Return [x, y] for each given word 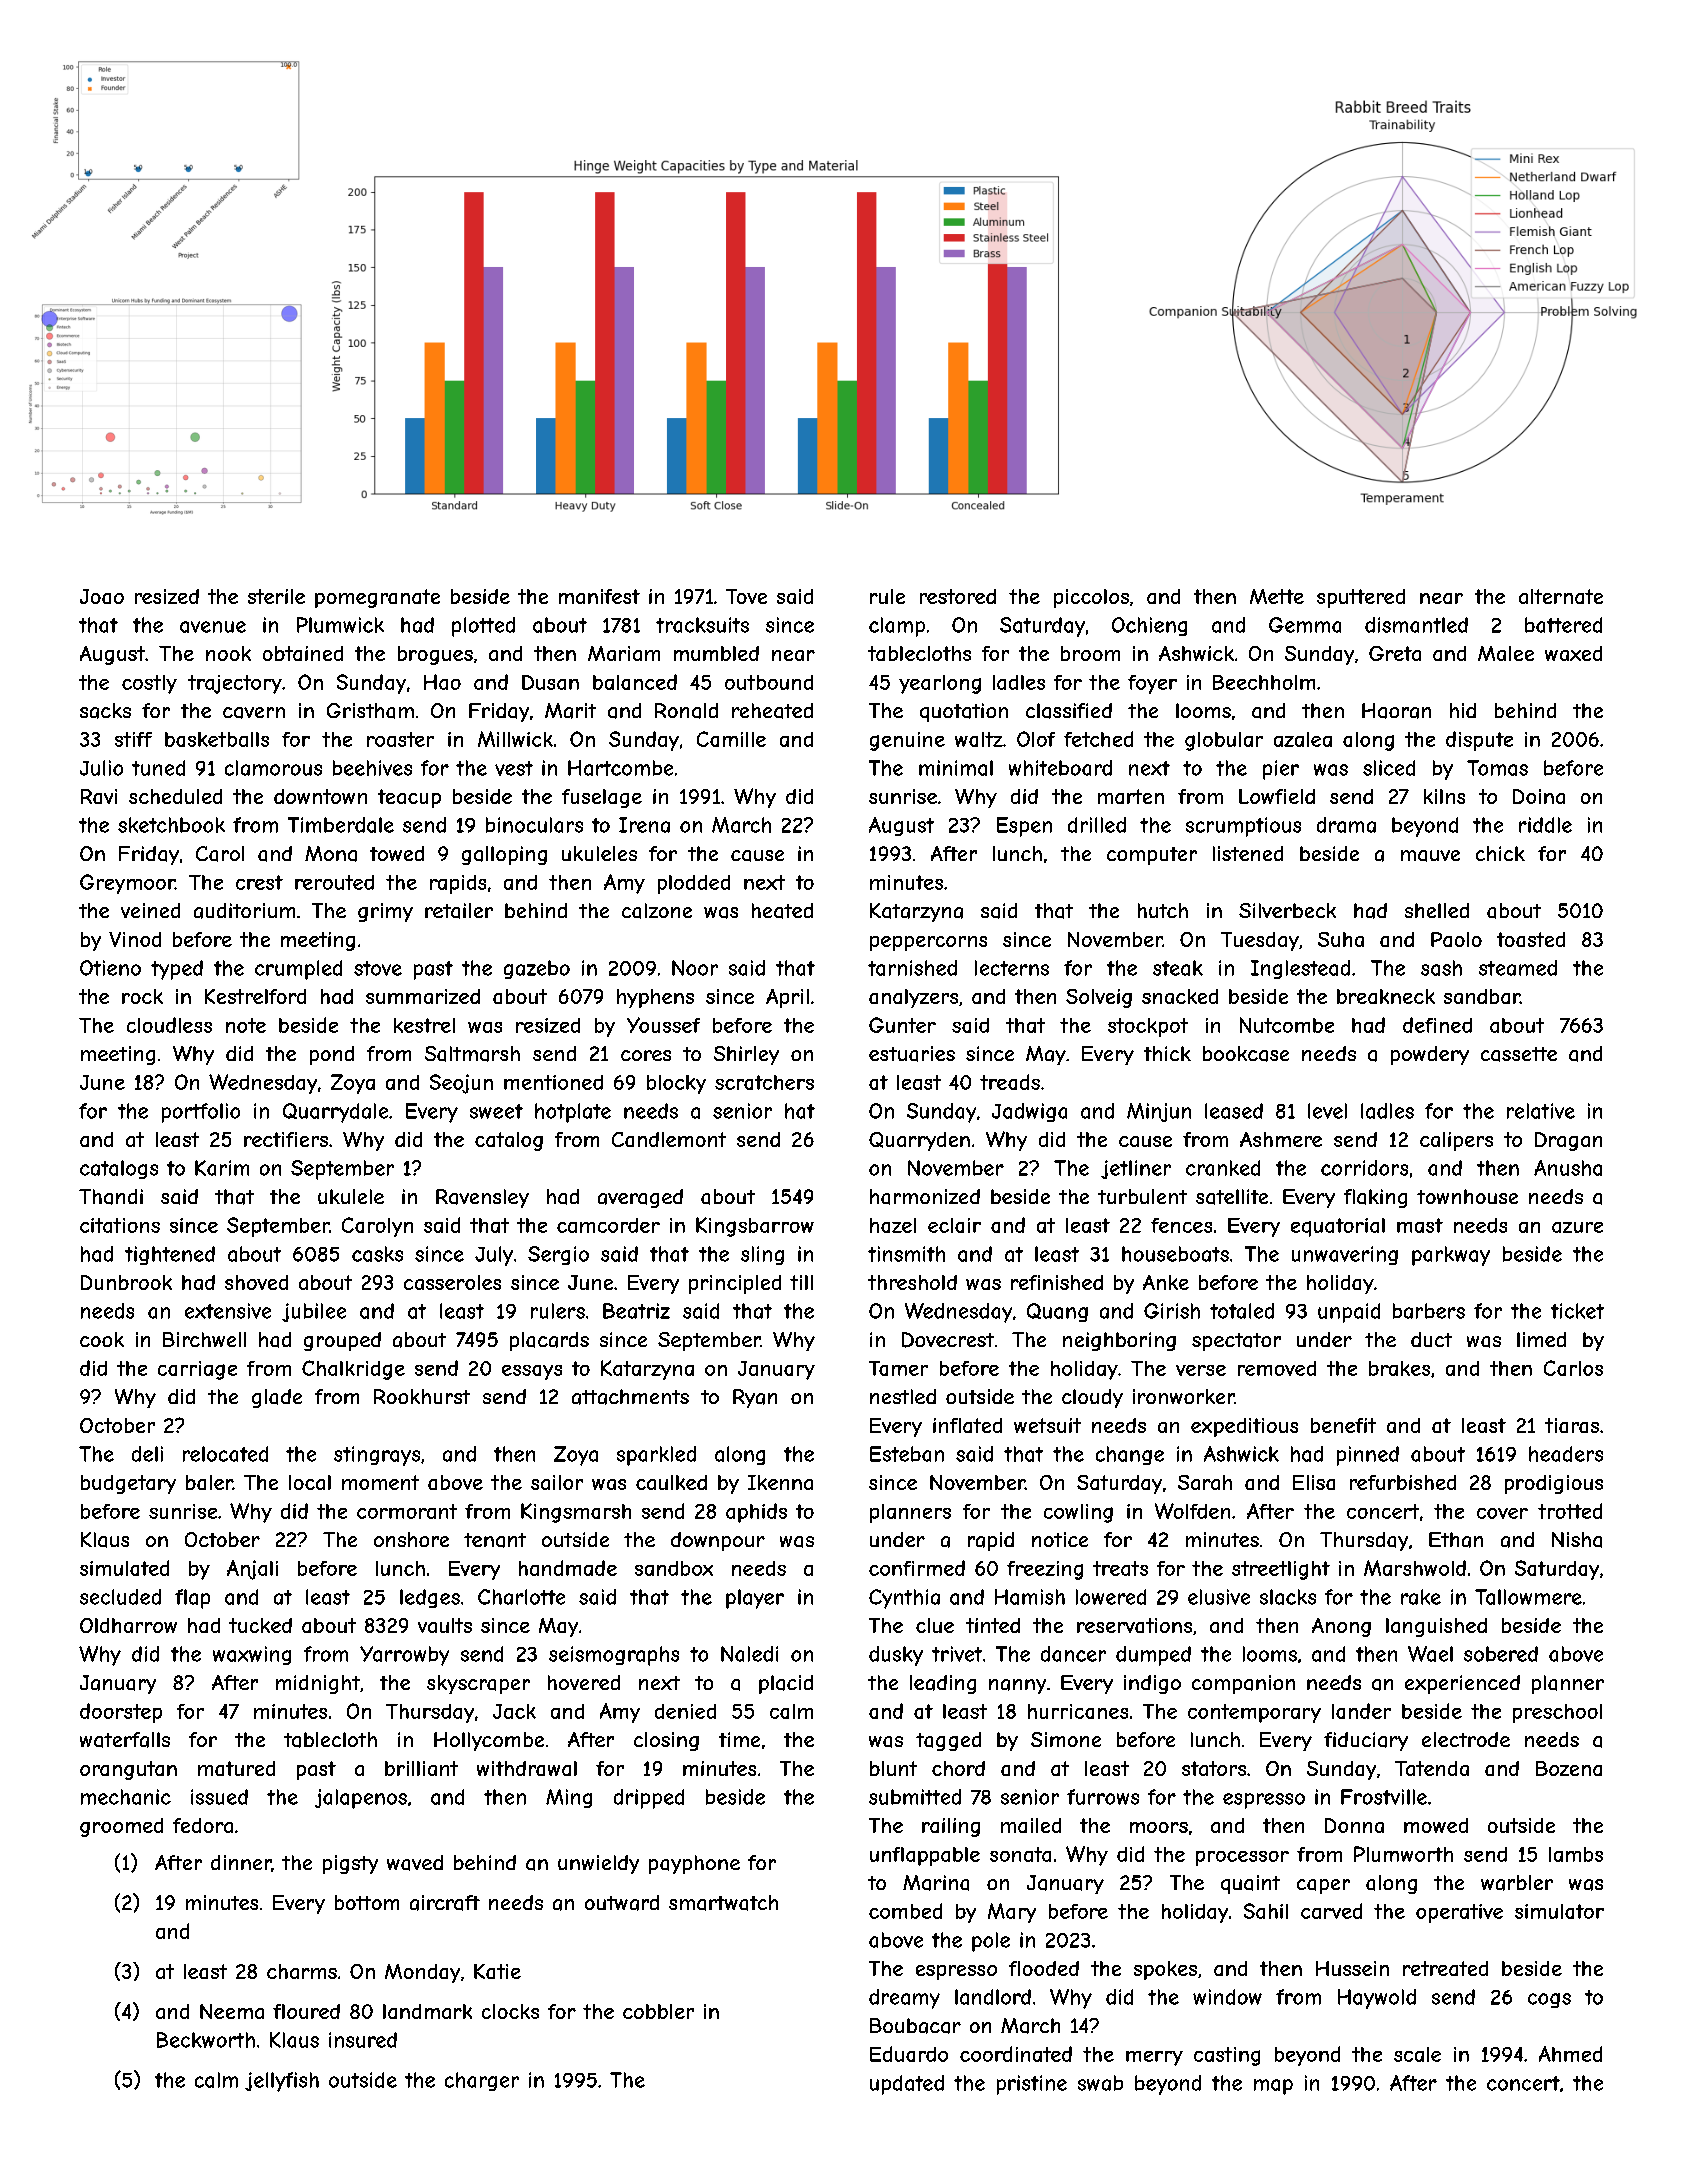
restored [958, 596]
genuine [907, 741]
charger [482, 2081]
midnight [318, 1684]
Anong [1341, 1627]
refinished [1057, 1282]
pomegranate [377, 598]
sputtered [1361, 598]
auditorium [244, 911]
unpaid [1349, 1313]
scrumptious [1243, 827]
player [755, 1599]
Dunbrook [126, 1282]
